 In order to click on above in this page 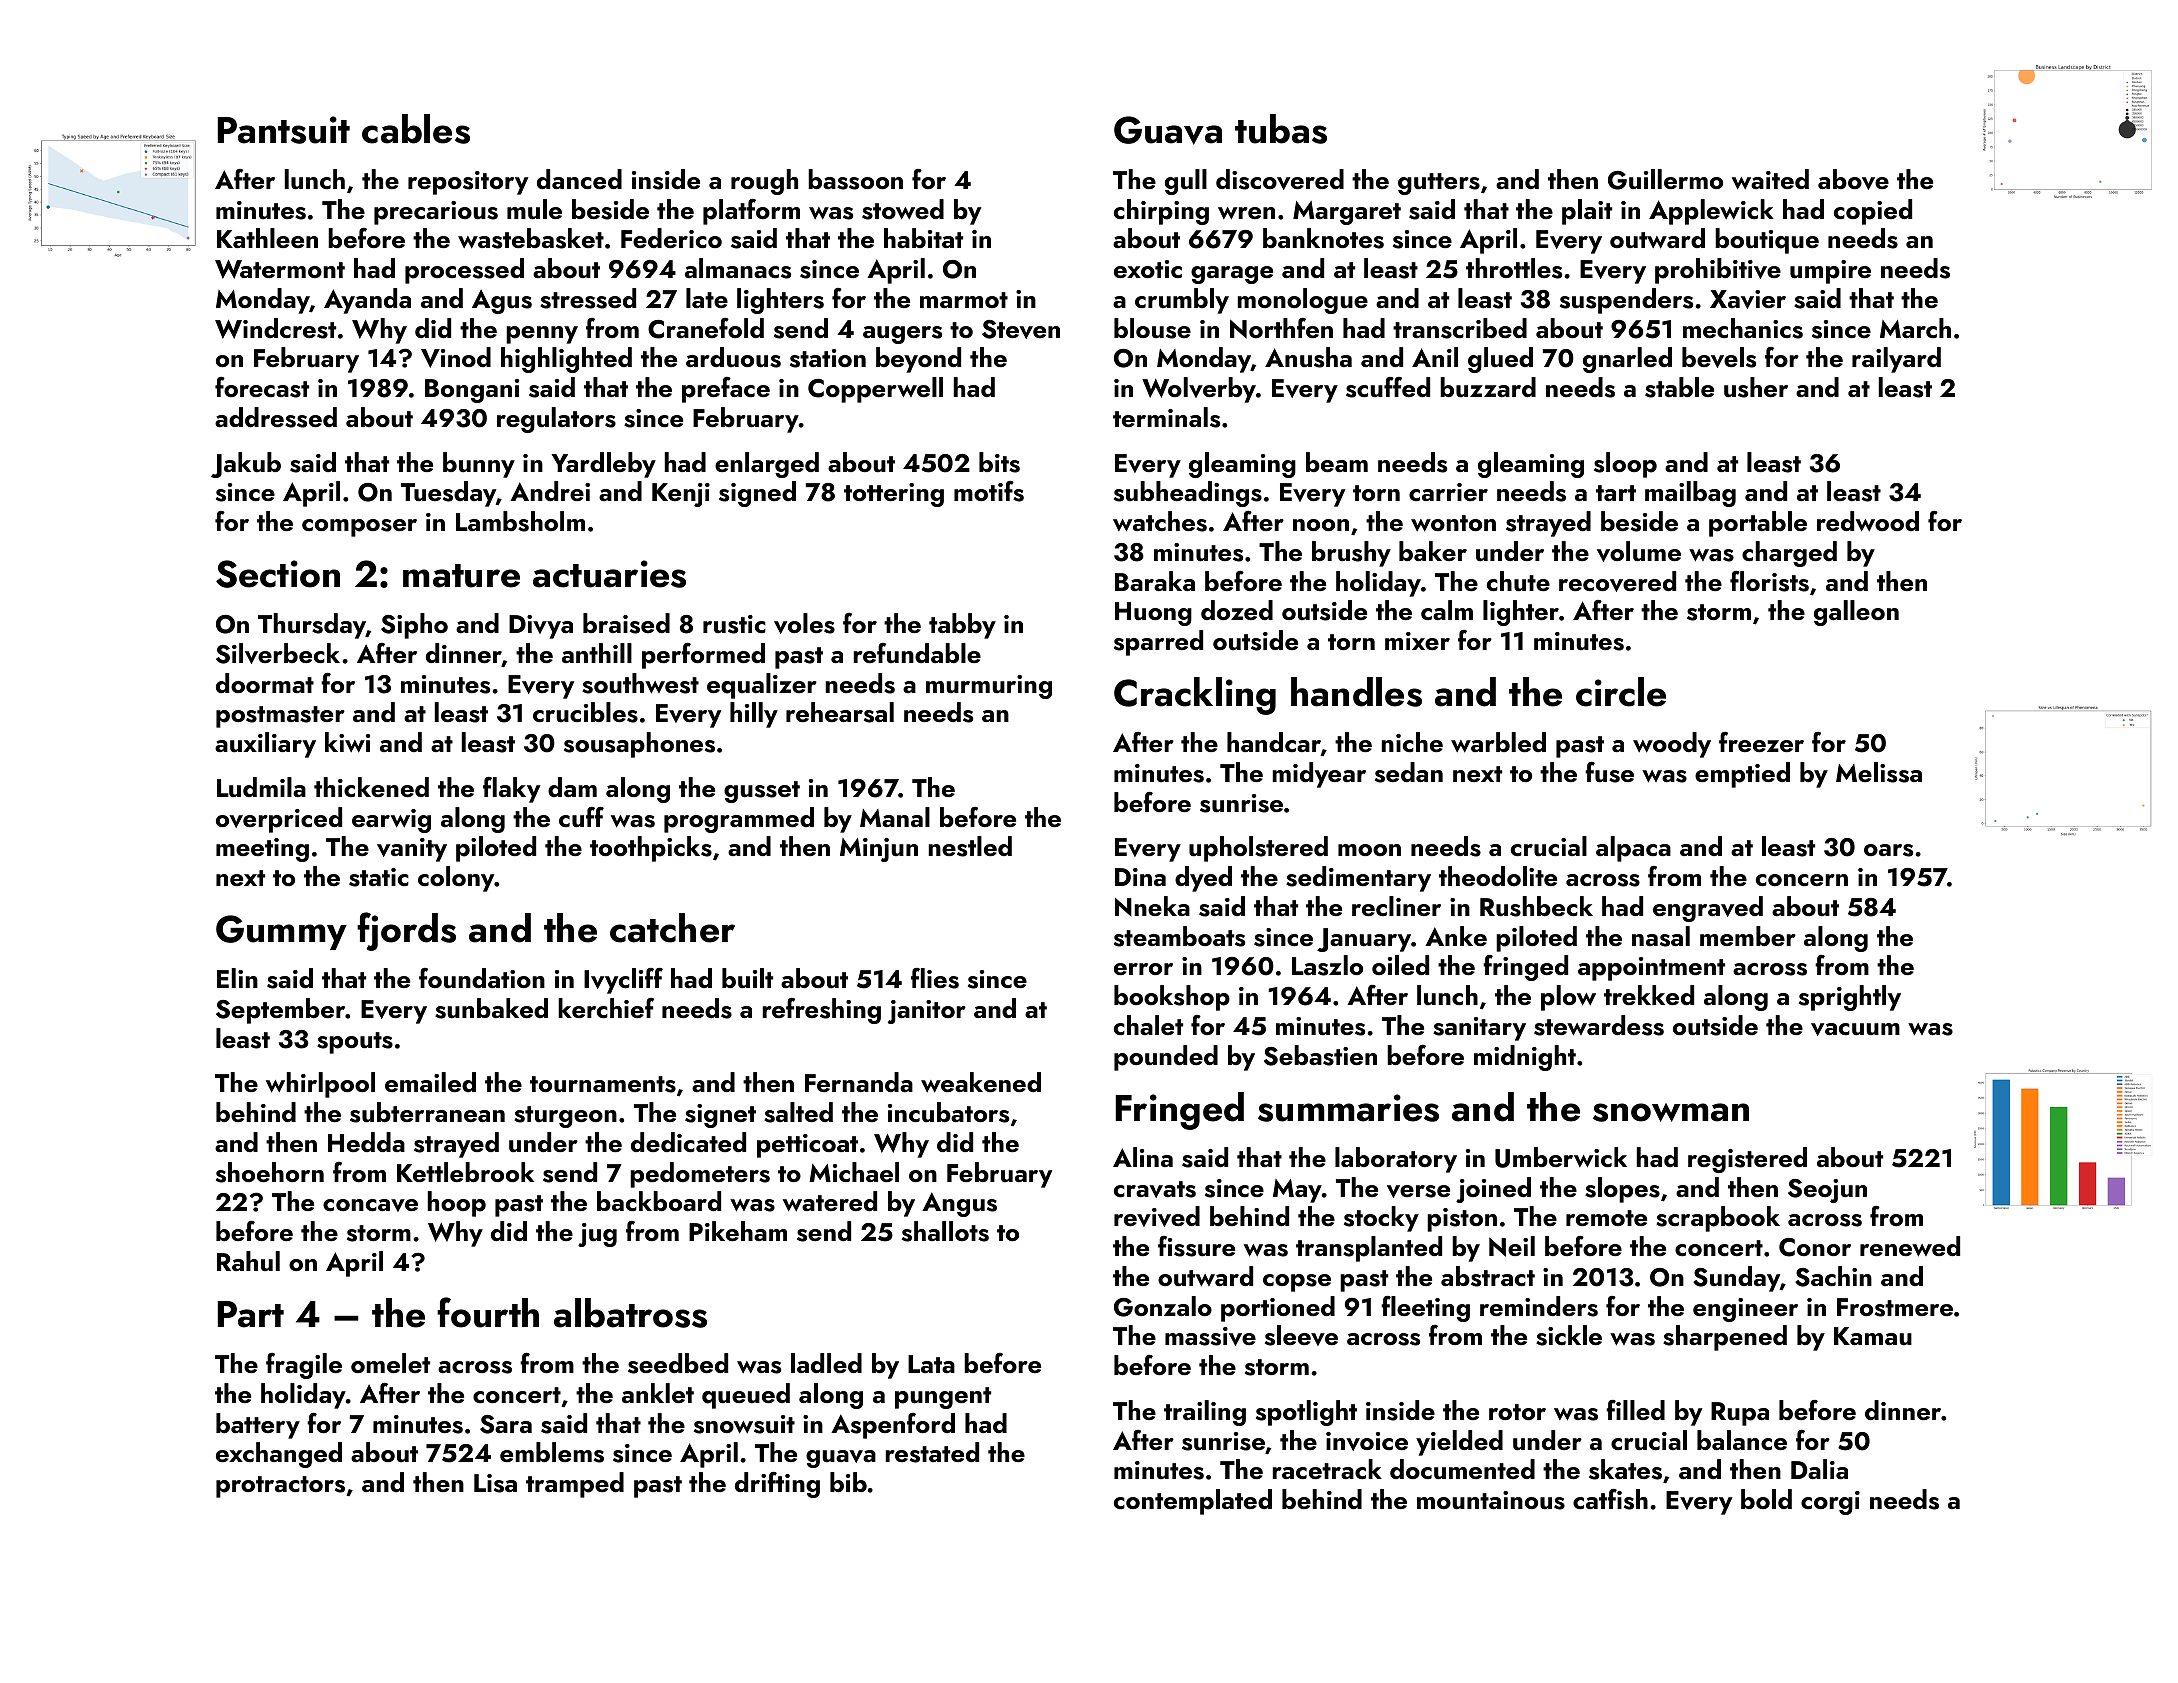, I will do `click(1853, 179)`.
